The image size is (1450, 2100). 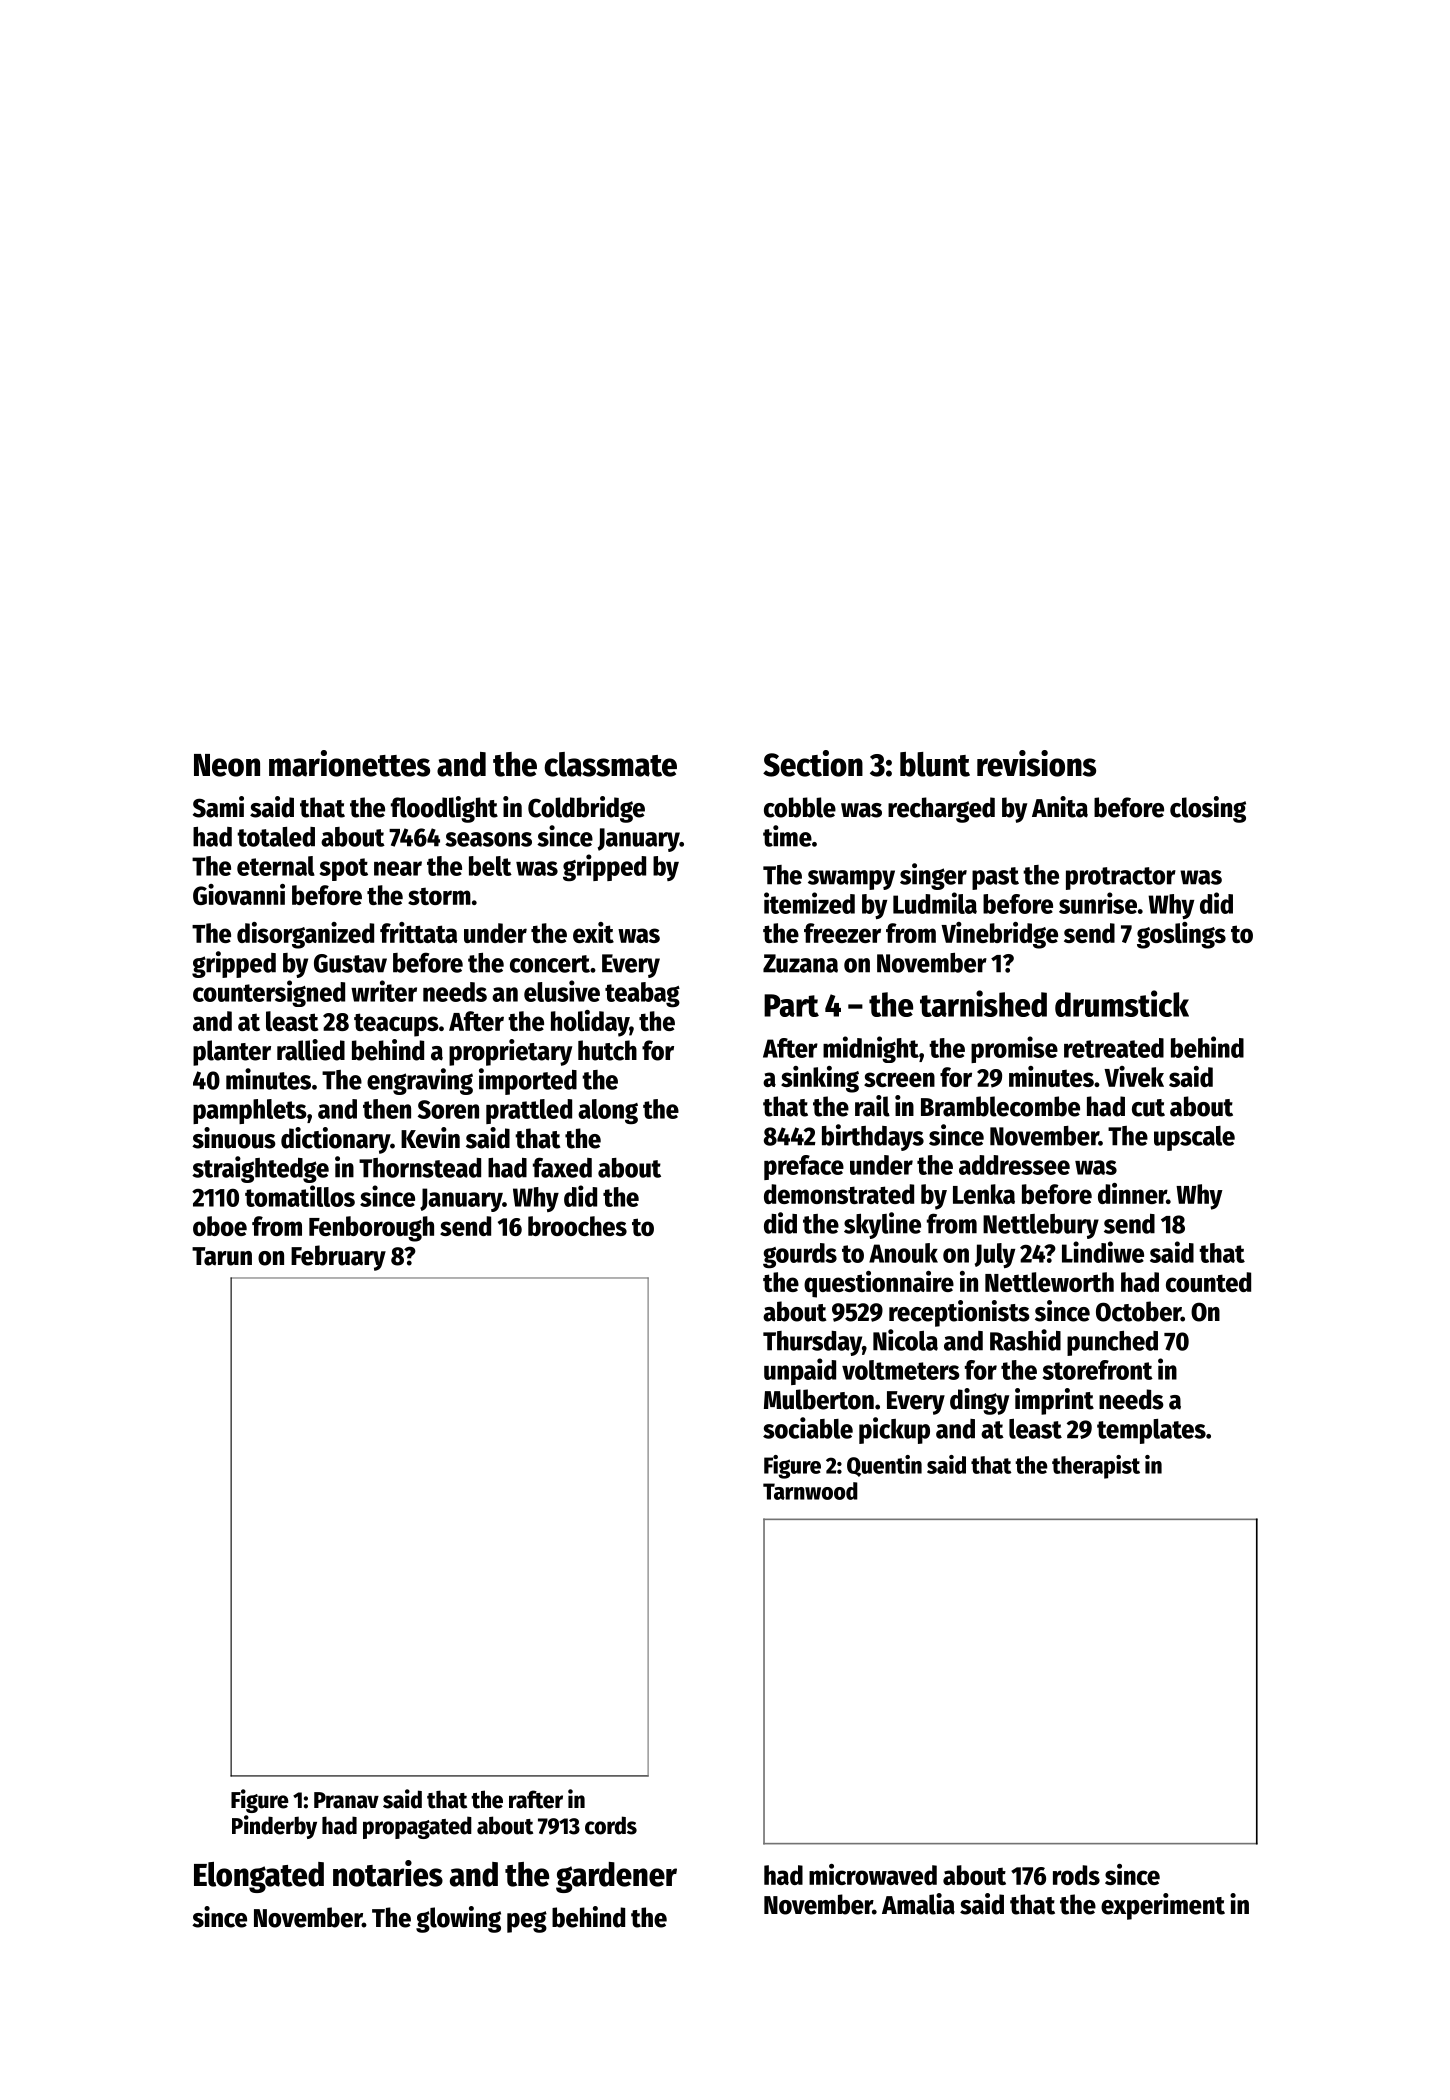 I want to click on Tarun, so click(x=222, y=1256).
